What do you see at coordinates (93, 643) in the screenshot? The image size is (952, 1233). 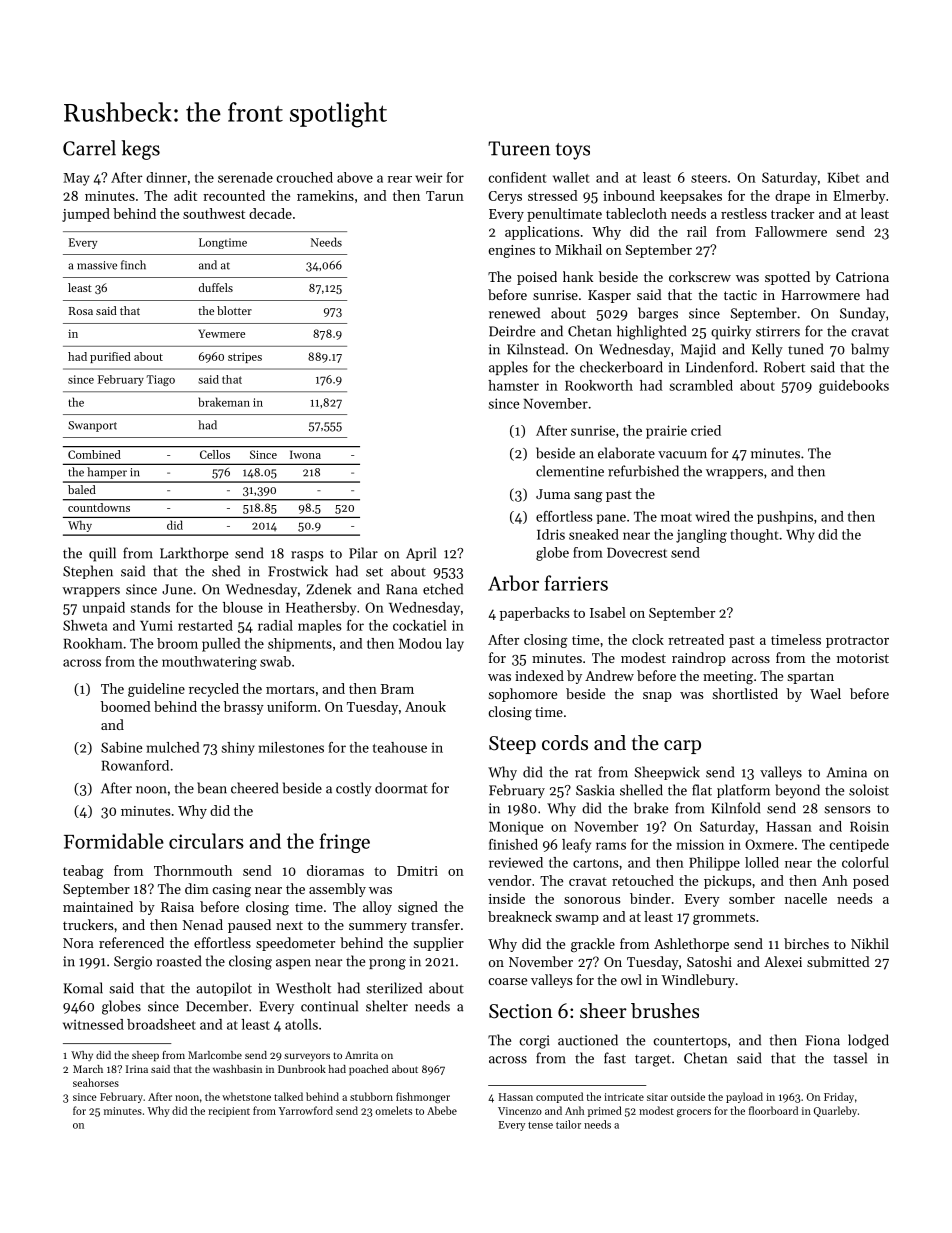 I see `Rookham` at bounding box center [93, 643].
